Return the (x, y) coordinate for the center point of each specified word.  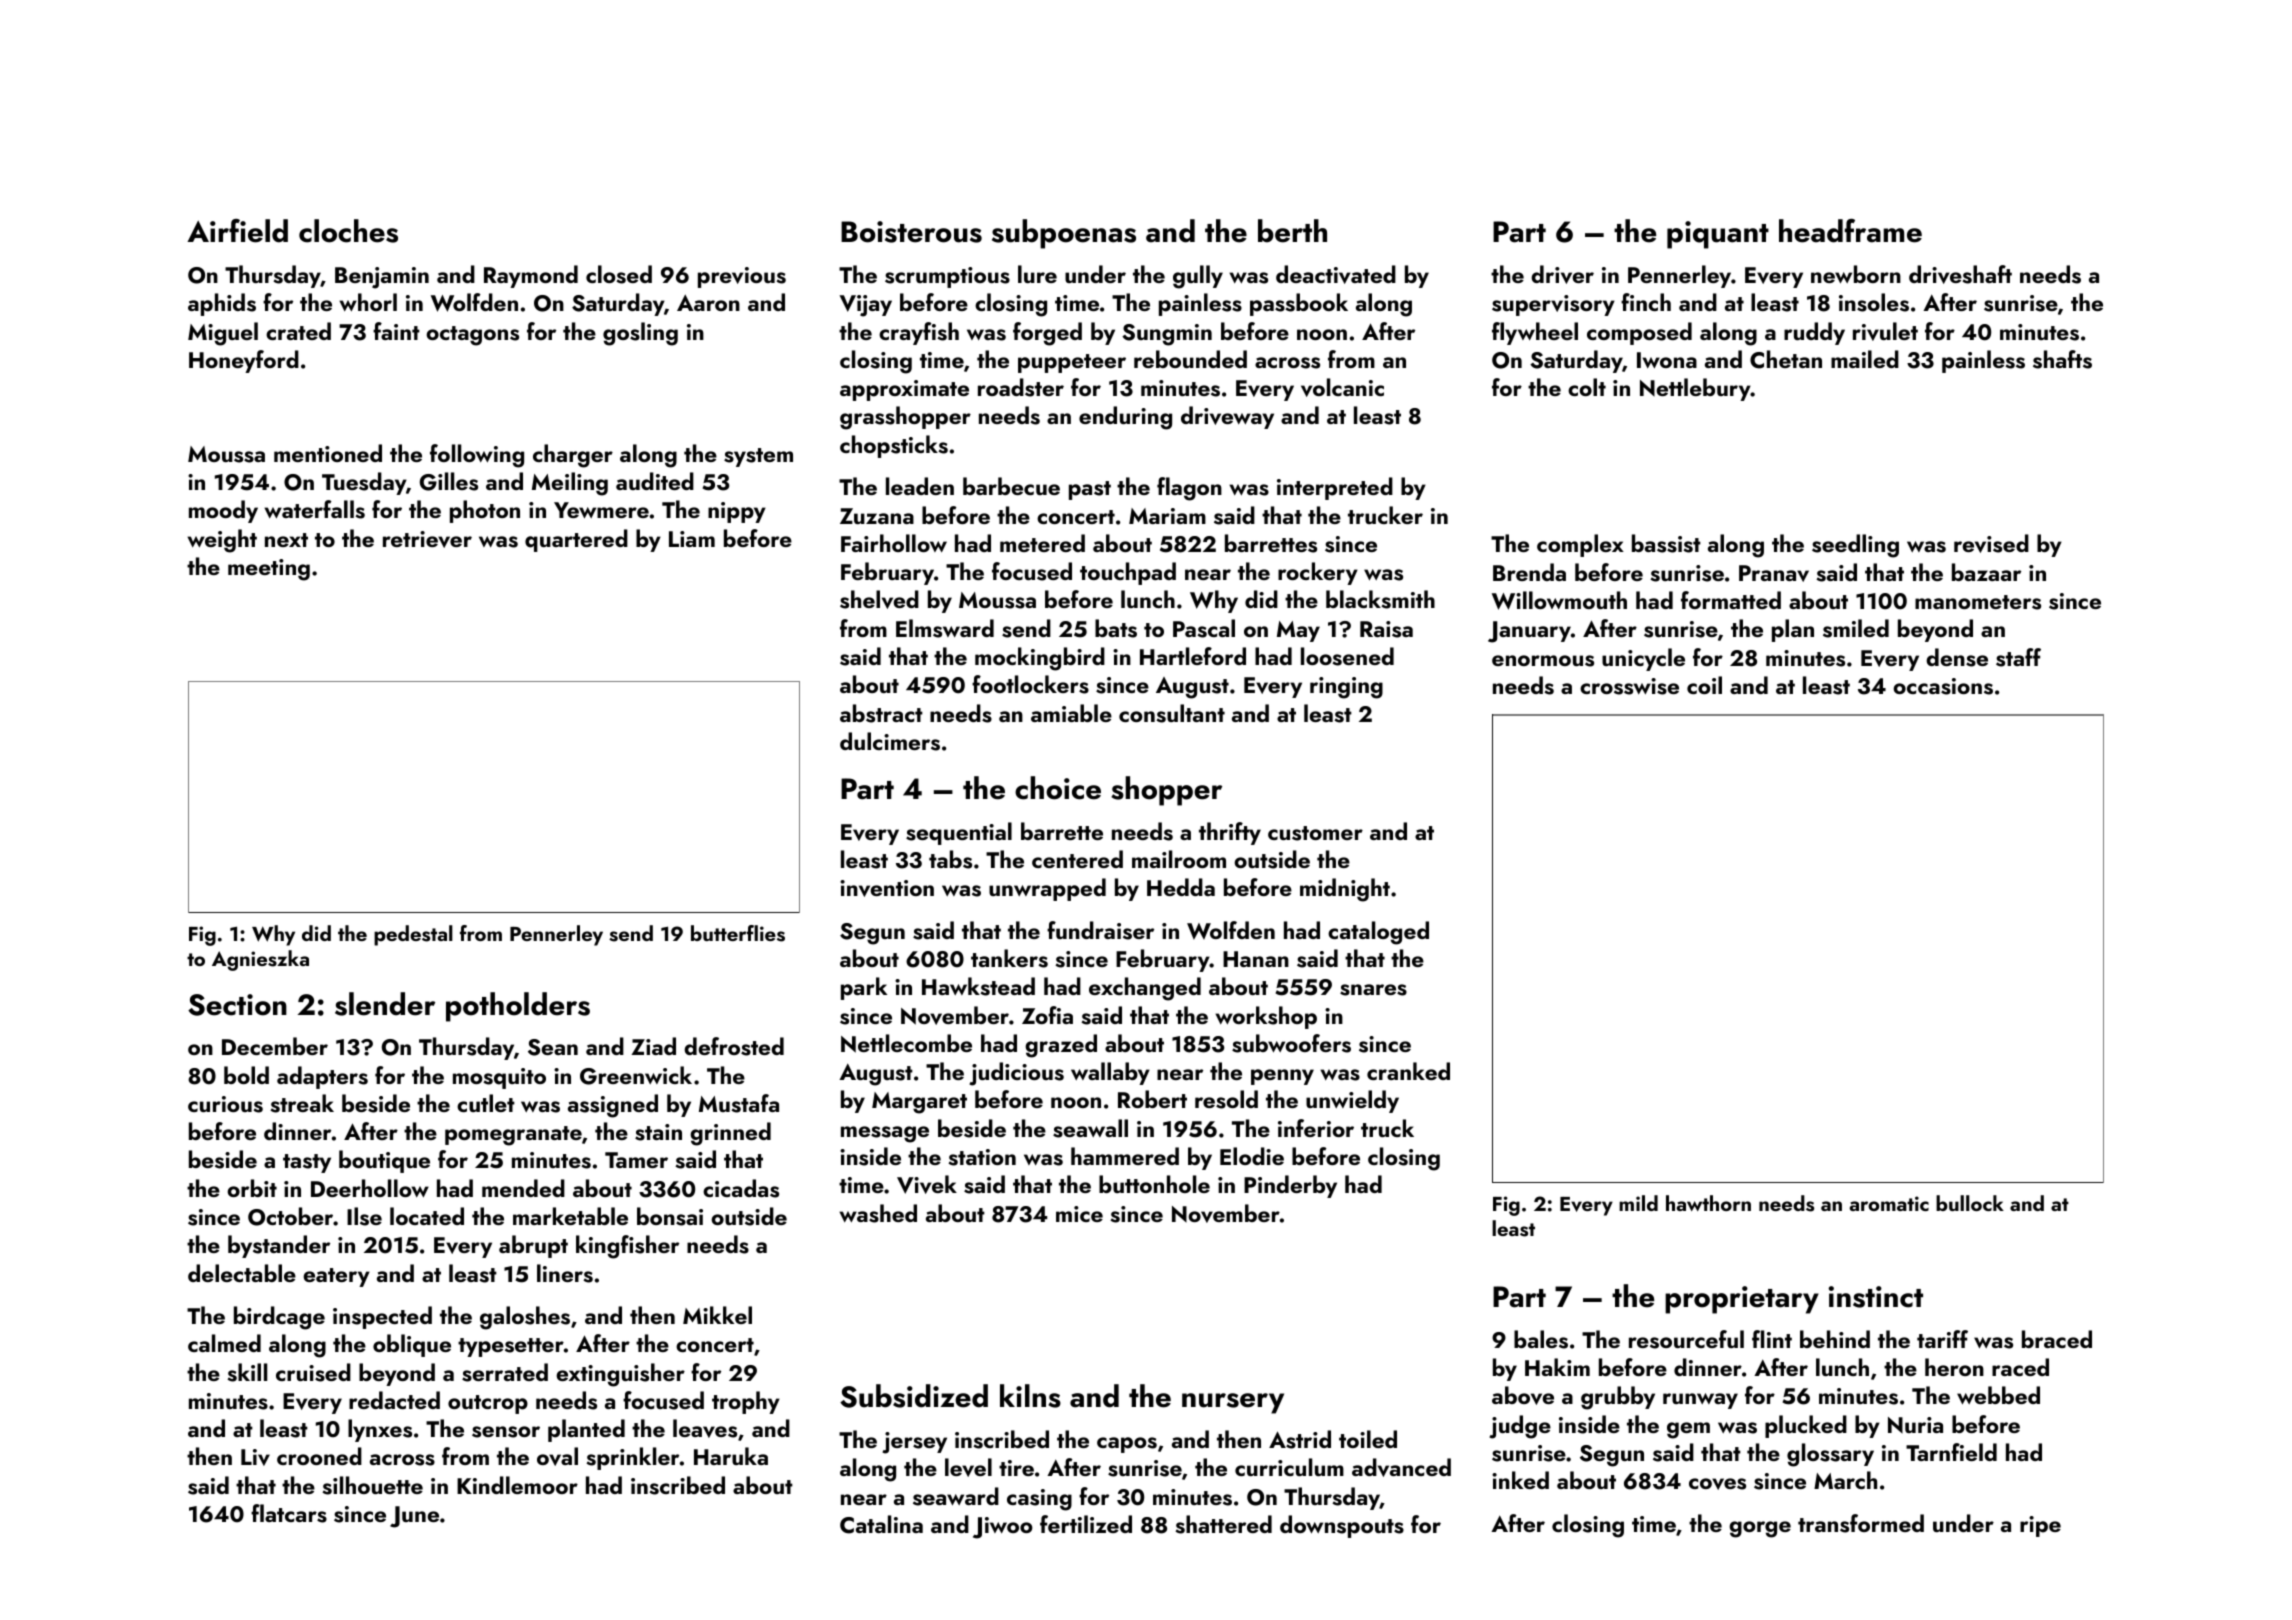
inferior (1316, 1128)
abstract (881, 713)
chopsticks (894, 446)
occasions (1943, 686)
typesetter (511, 1347)
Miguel (223, 334)
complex (1580, 545)
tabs (950, 859)
